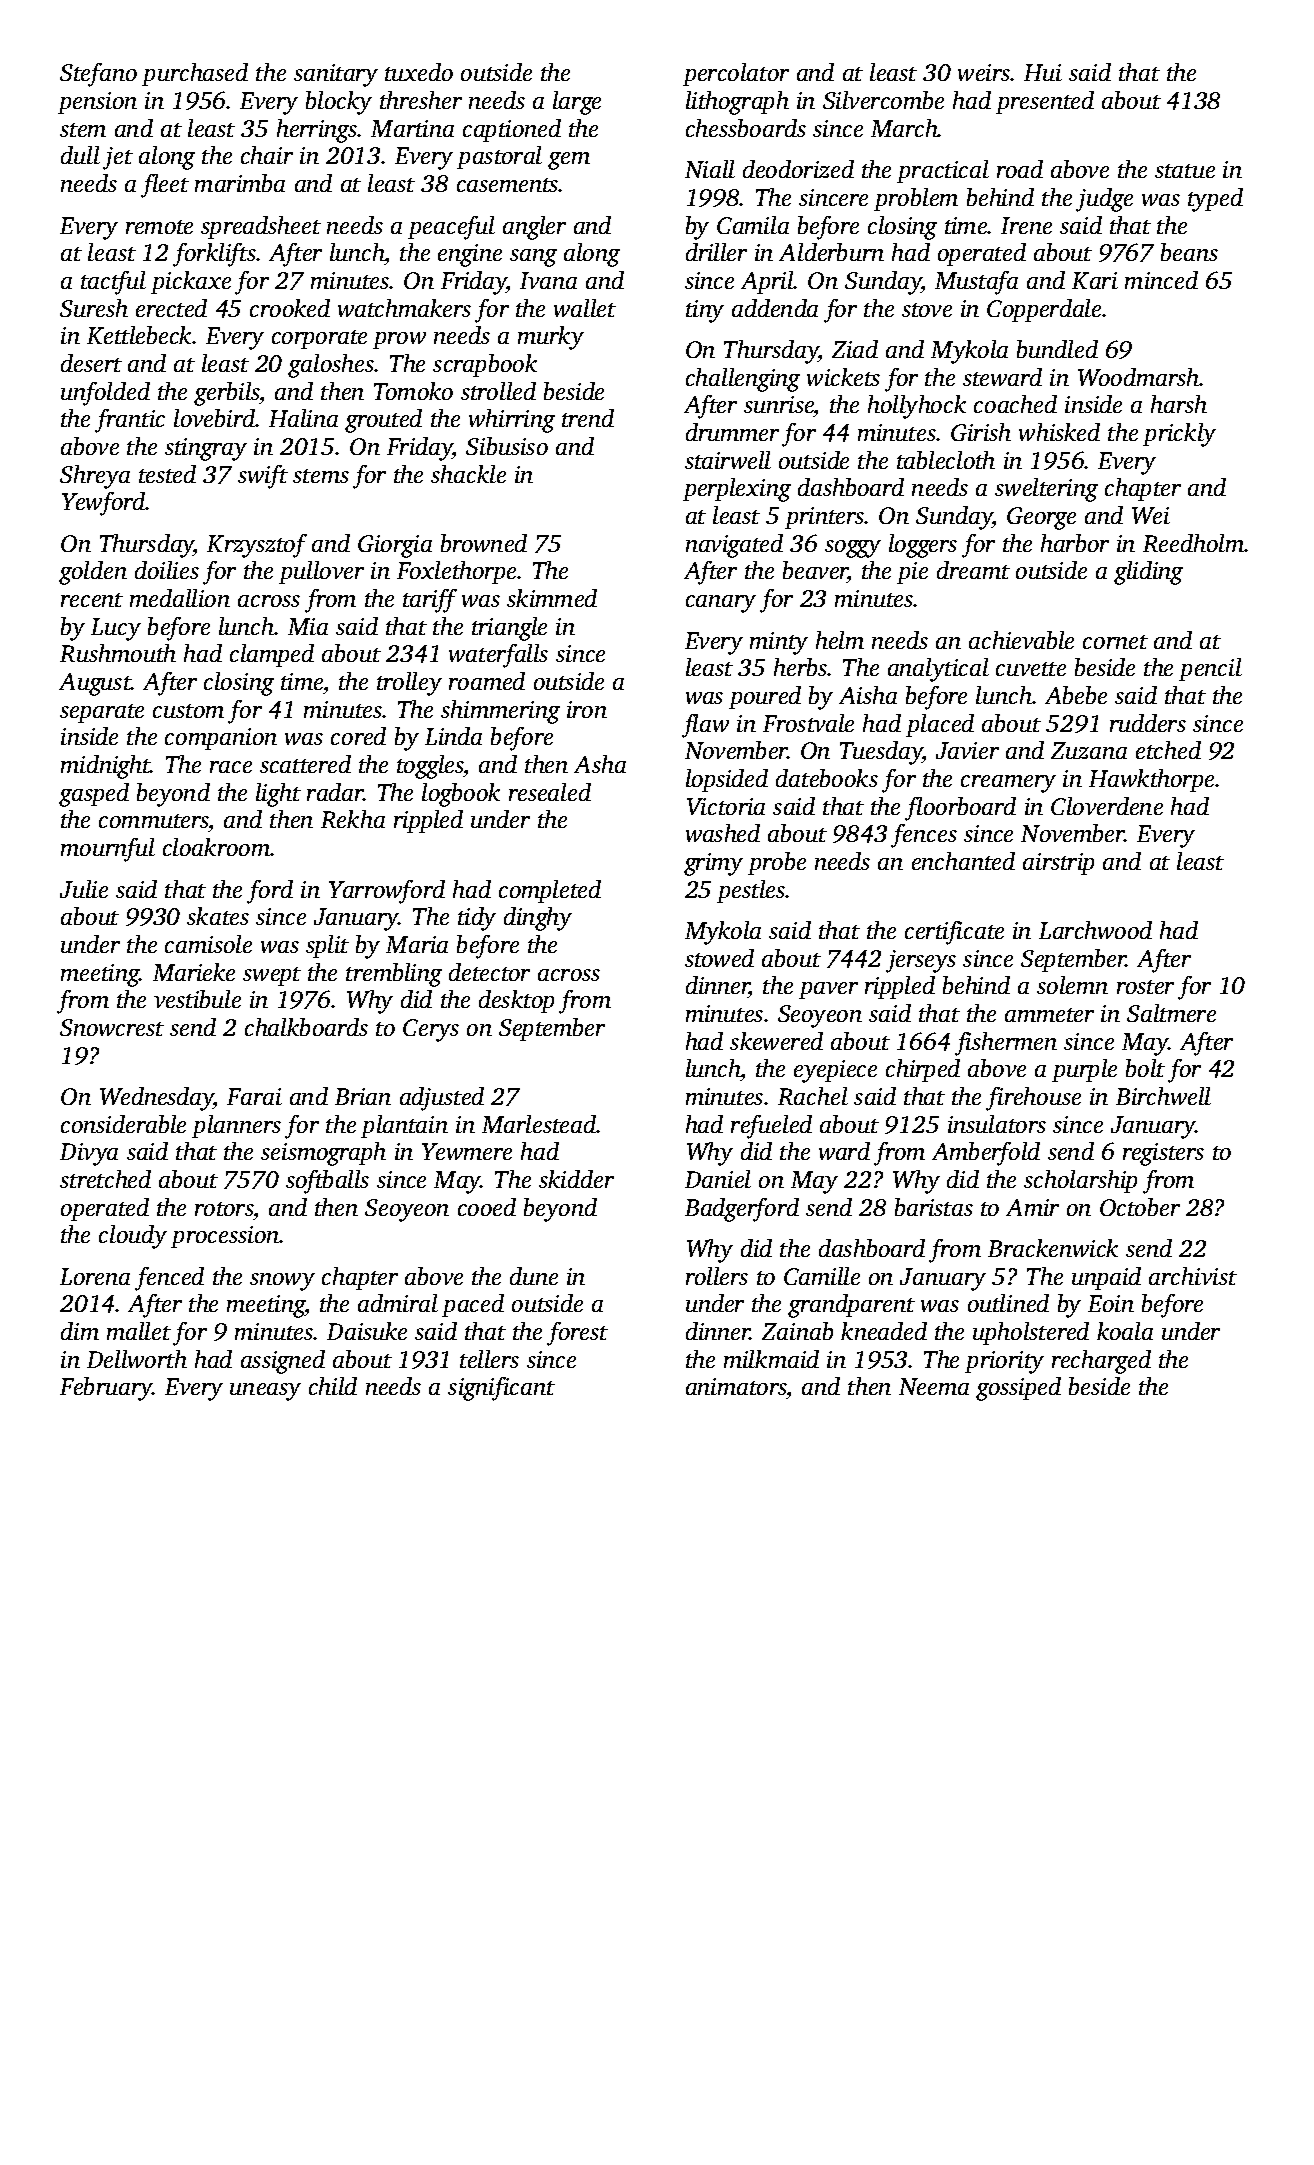  Describe the element at coordinates (431, 1030) in the page. I see `Cerys` at that location.
